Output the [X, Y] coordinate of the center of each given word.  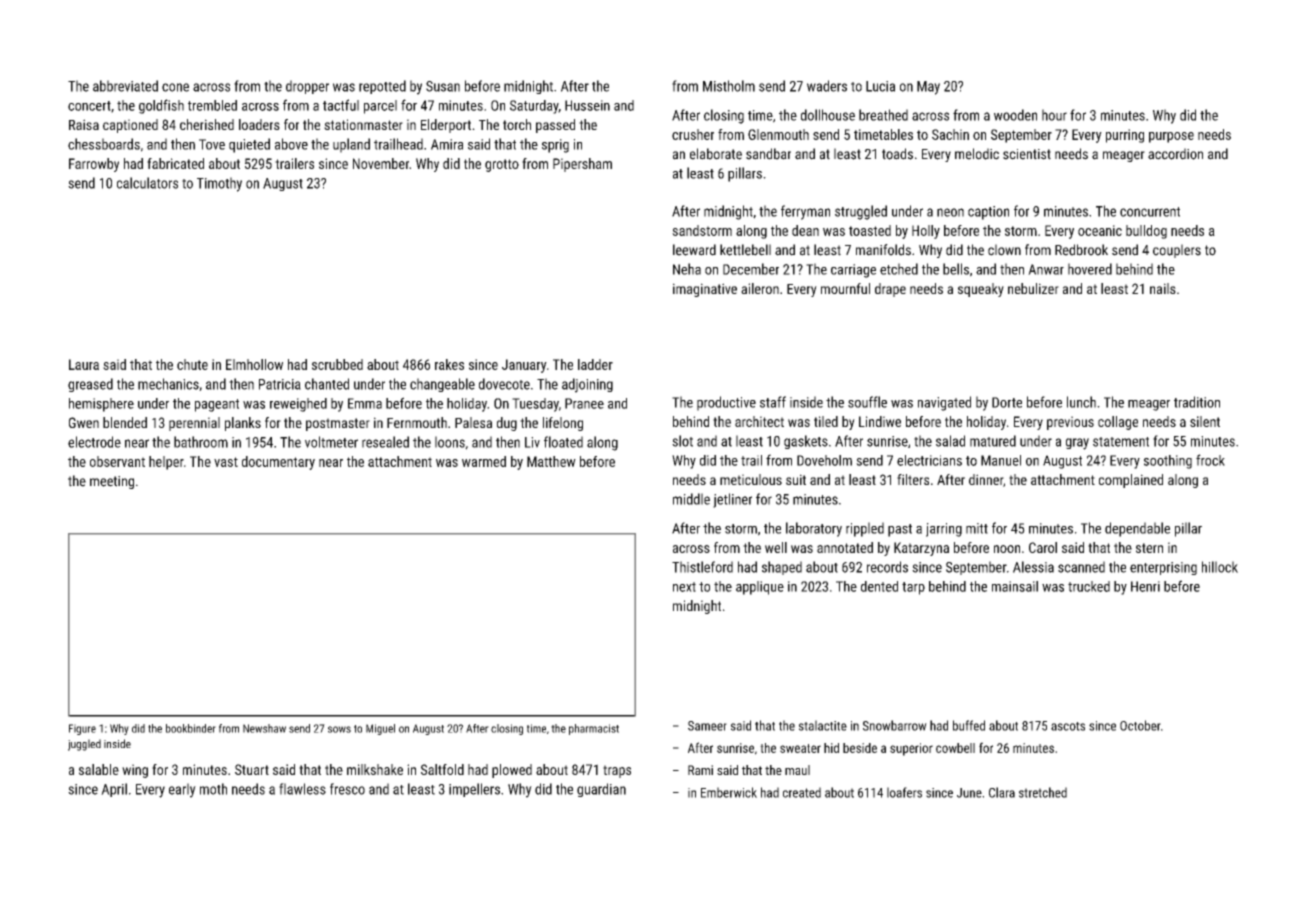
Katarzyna [921, 549]
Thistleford [702, 567]
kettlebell [745, 250]
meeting [112, 482]
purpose [1171, 137]
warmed [484, 461]
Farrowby [94, 165]
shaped [782, 568]
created [802, 792]
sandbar [768, 154]
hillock [1220, 567]
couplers [1177, 251]
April [114, 790]
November [381, 163]
